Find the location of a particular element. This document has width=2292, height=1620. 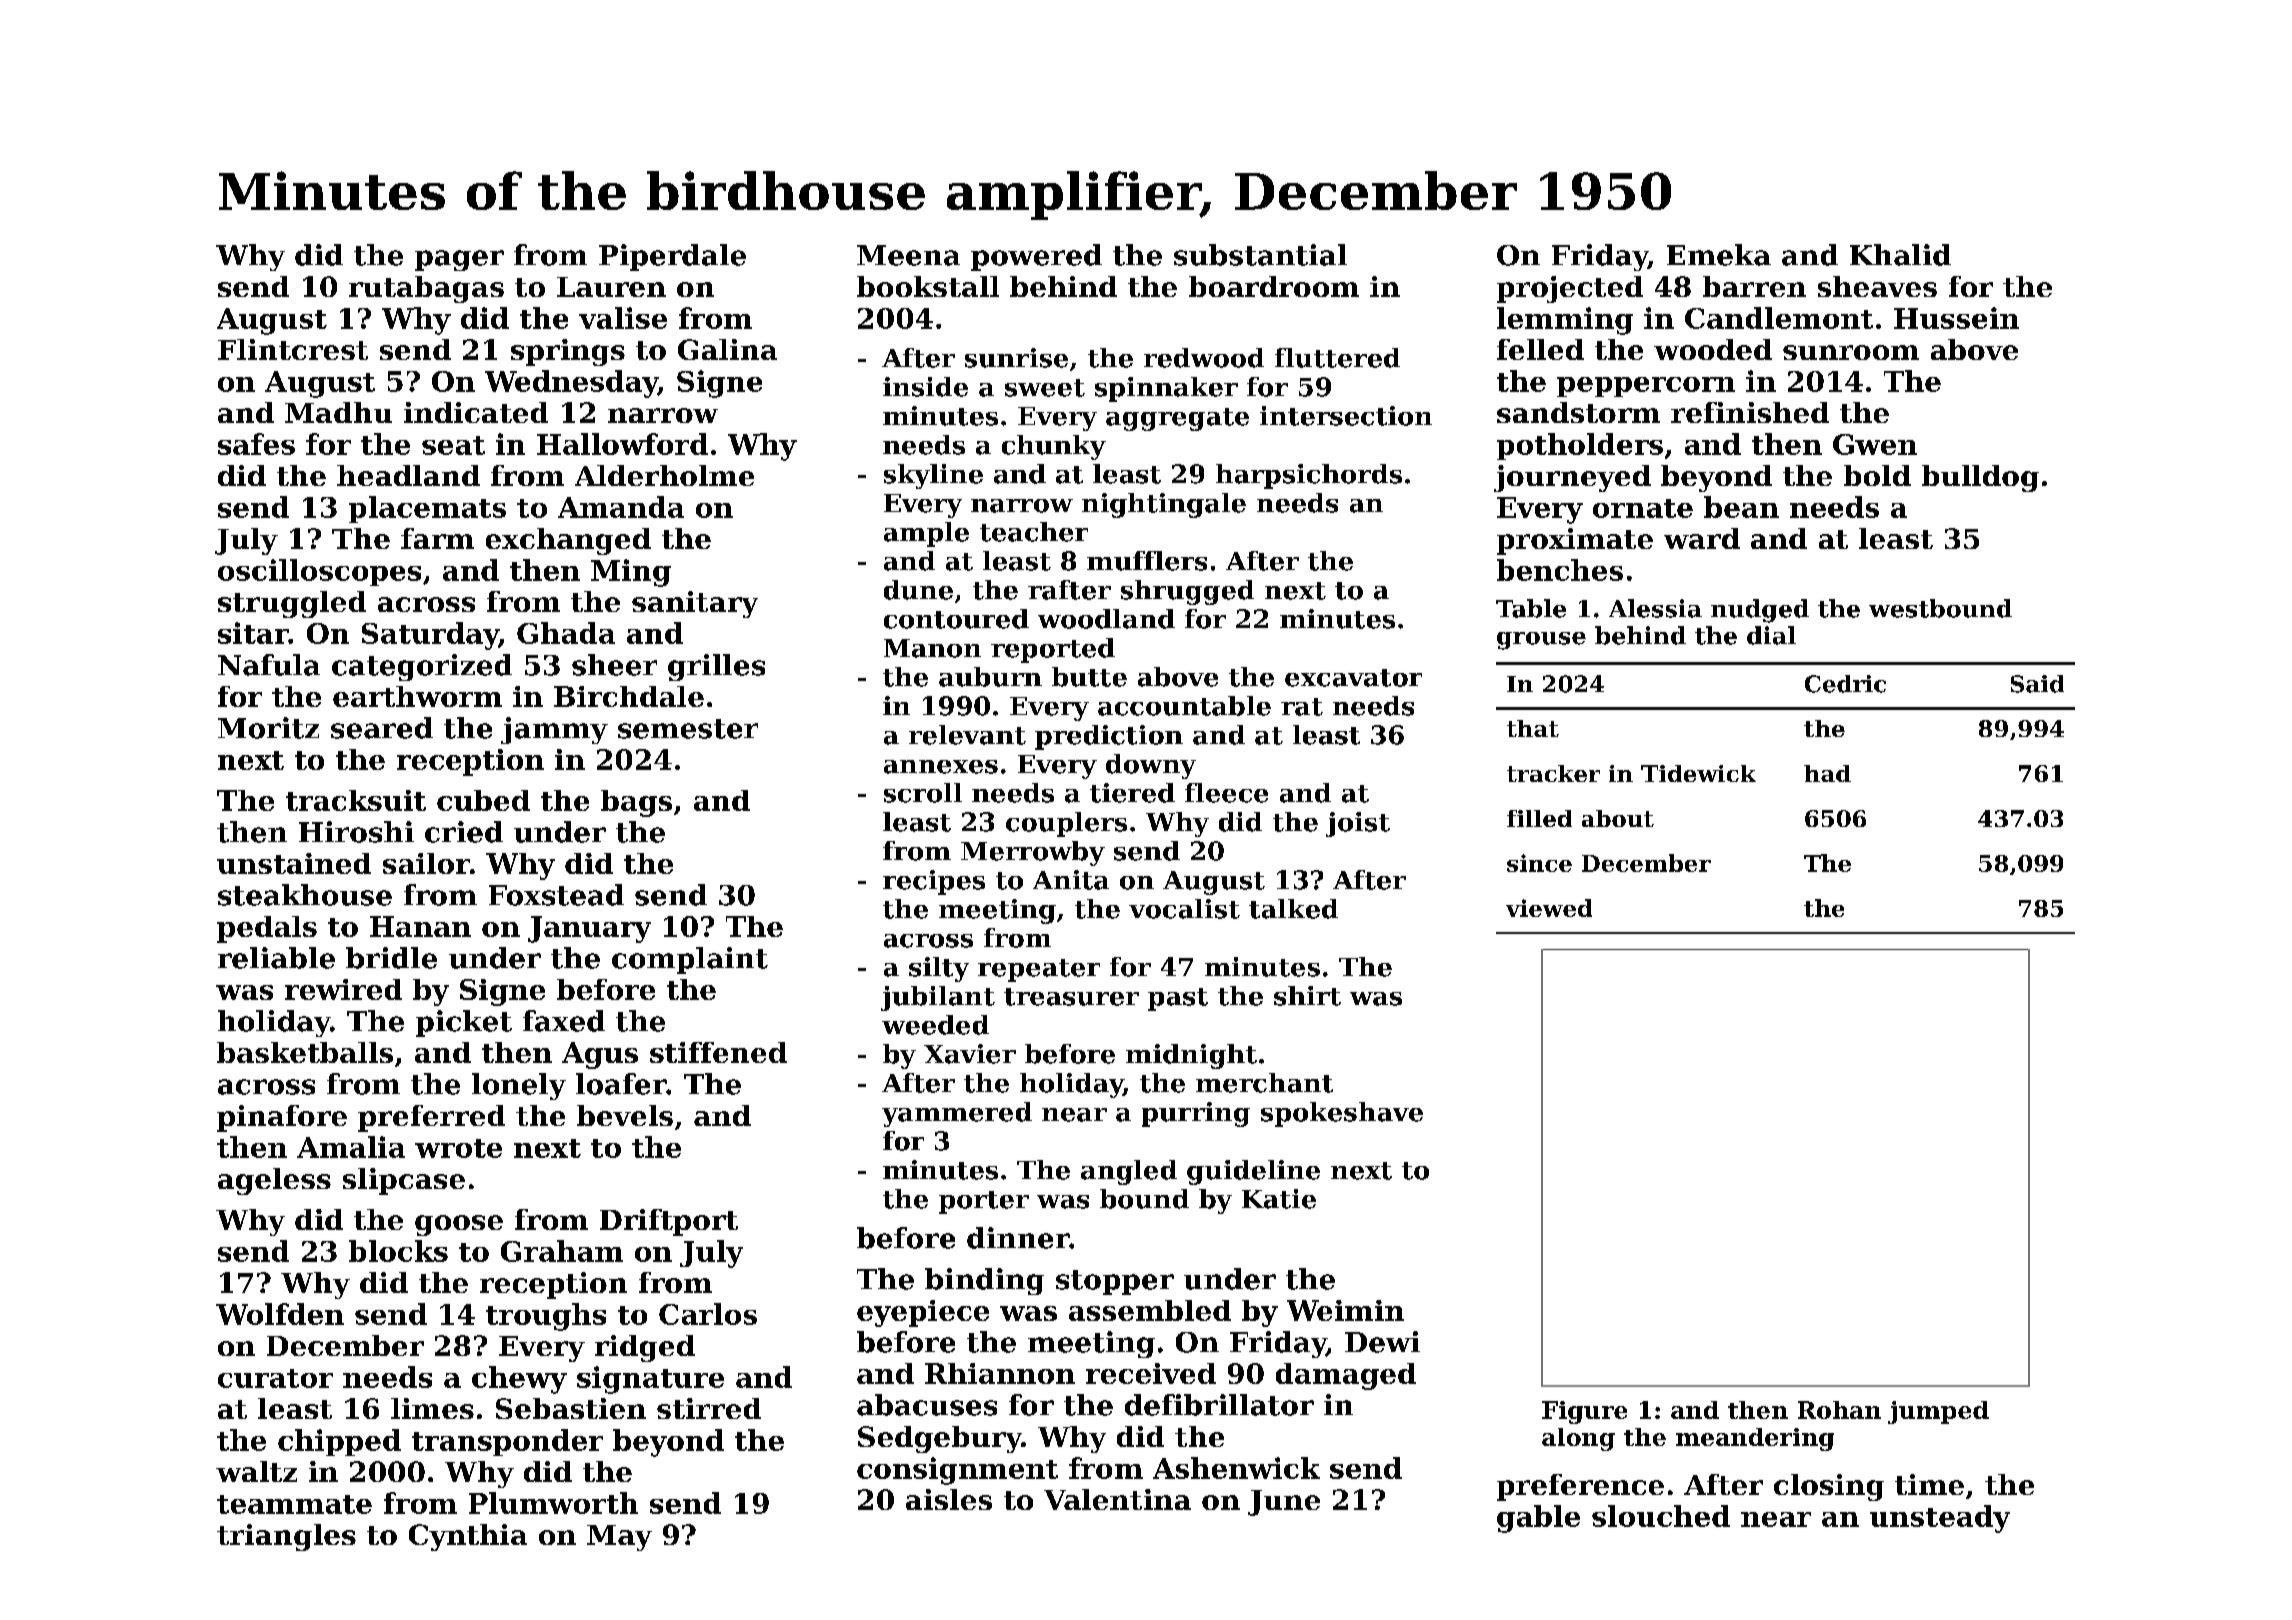

bags is located at coordinates (636, 803).
